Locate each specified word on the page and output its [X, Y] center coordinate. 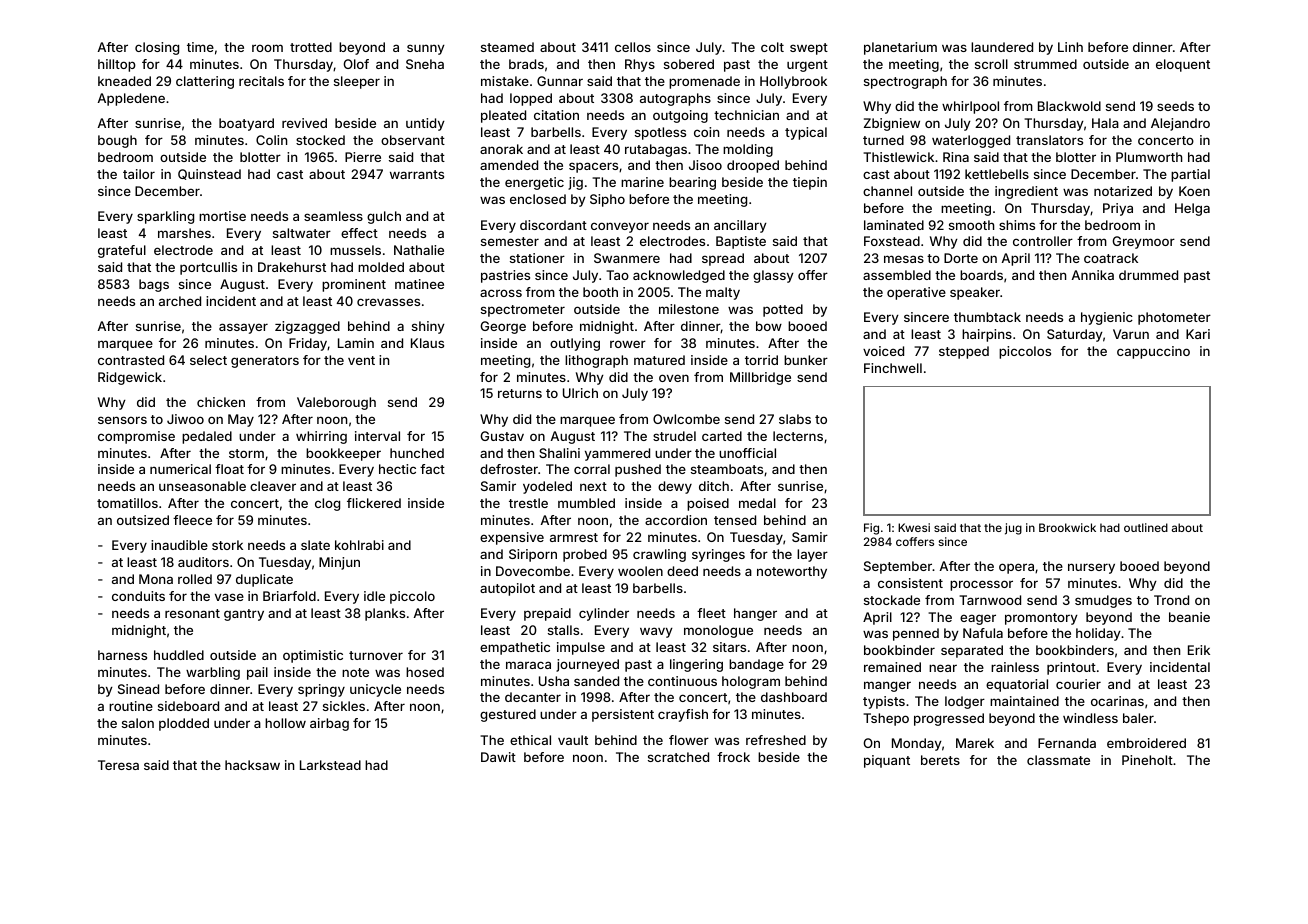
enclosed [538, 199]
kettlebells [997, 174]
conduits [138, 596]
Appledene [131, 99]
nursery [1091, 568]
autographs [675, 99]
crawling [659, 555]
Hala [1105, 123]
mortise [222, 216]
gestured [508, 715]
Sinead [138, 689]
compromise [136, 437]
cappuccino [1153, 352]
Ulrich [580, 393]
